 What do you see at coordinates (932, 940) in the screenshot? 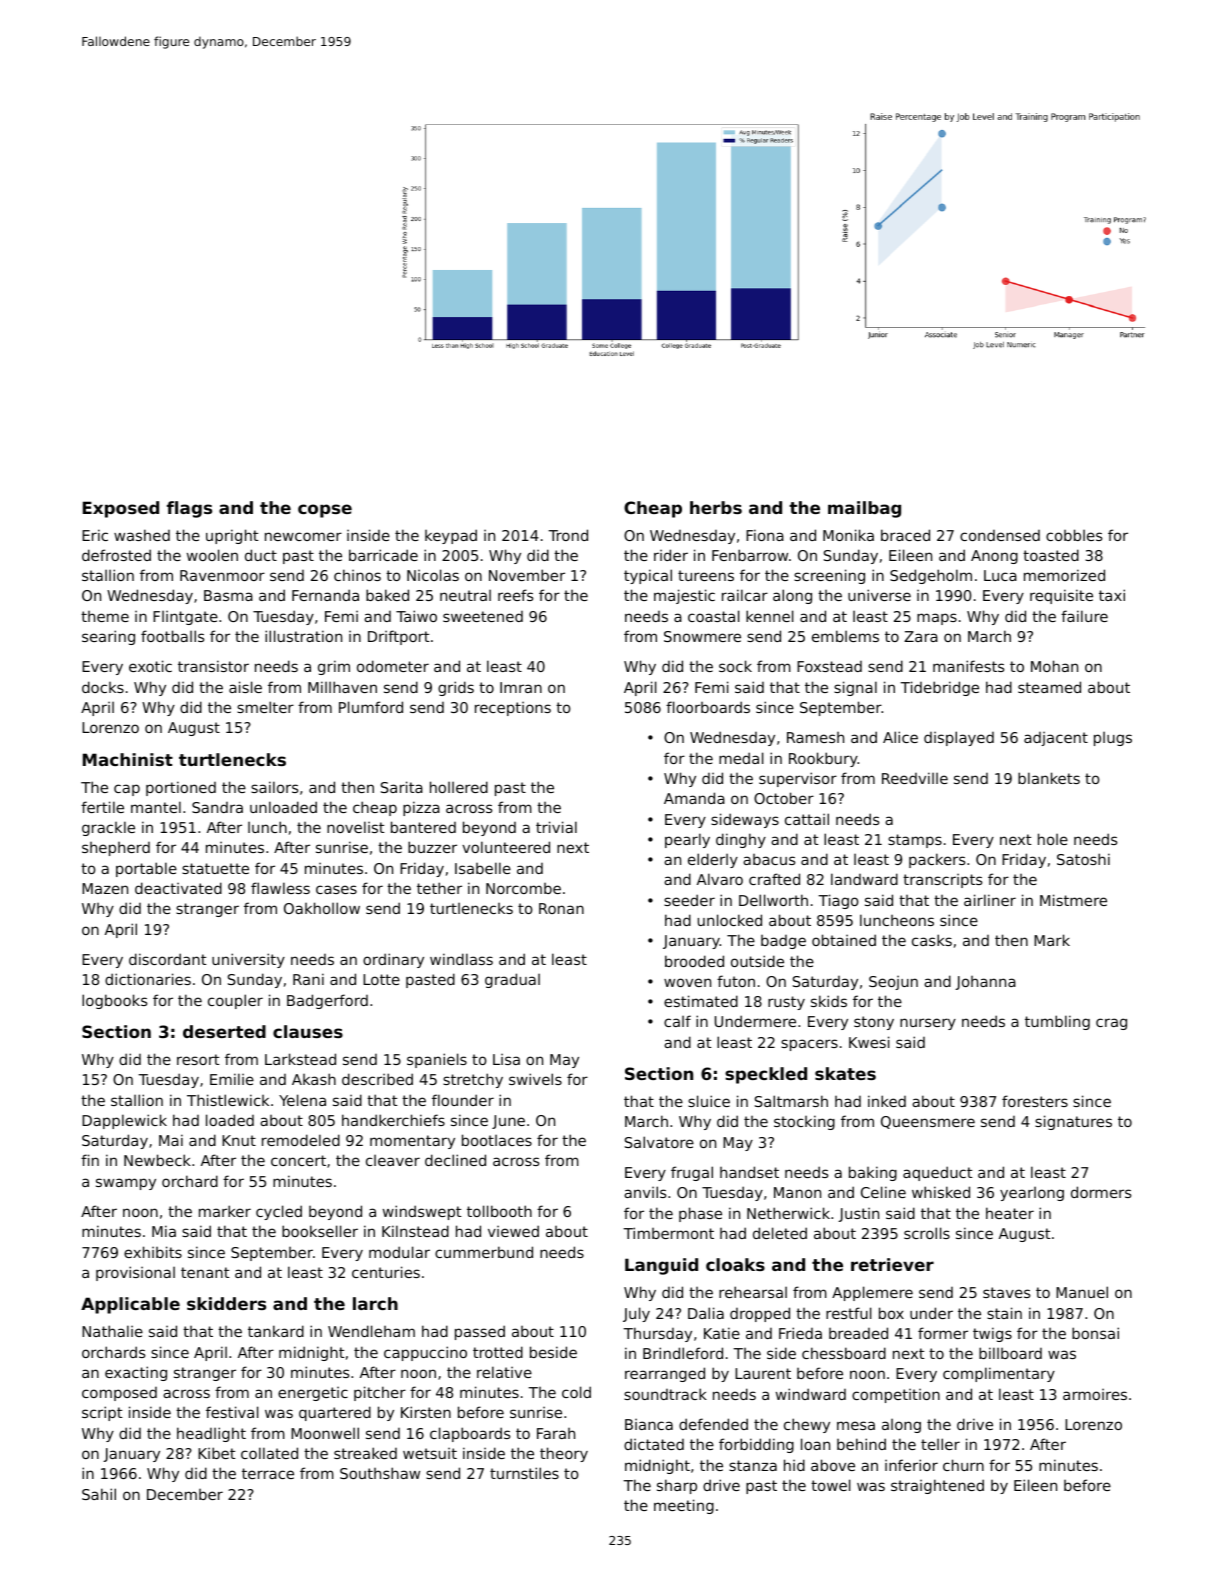
I see `casks` at bounding box center [932, 940].
